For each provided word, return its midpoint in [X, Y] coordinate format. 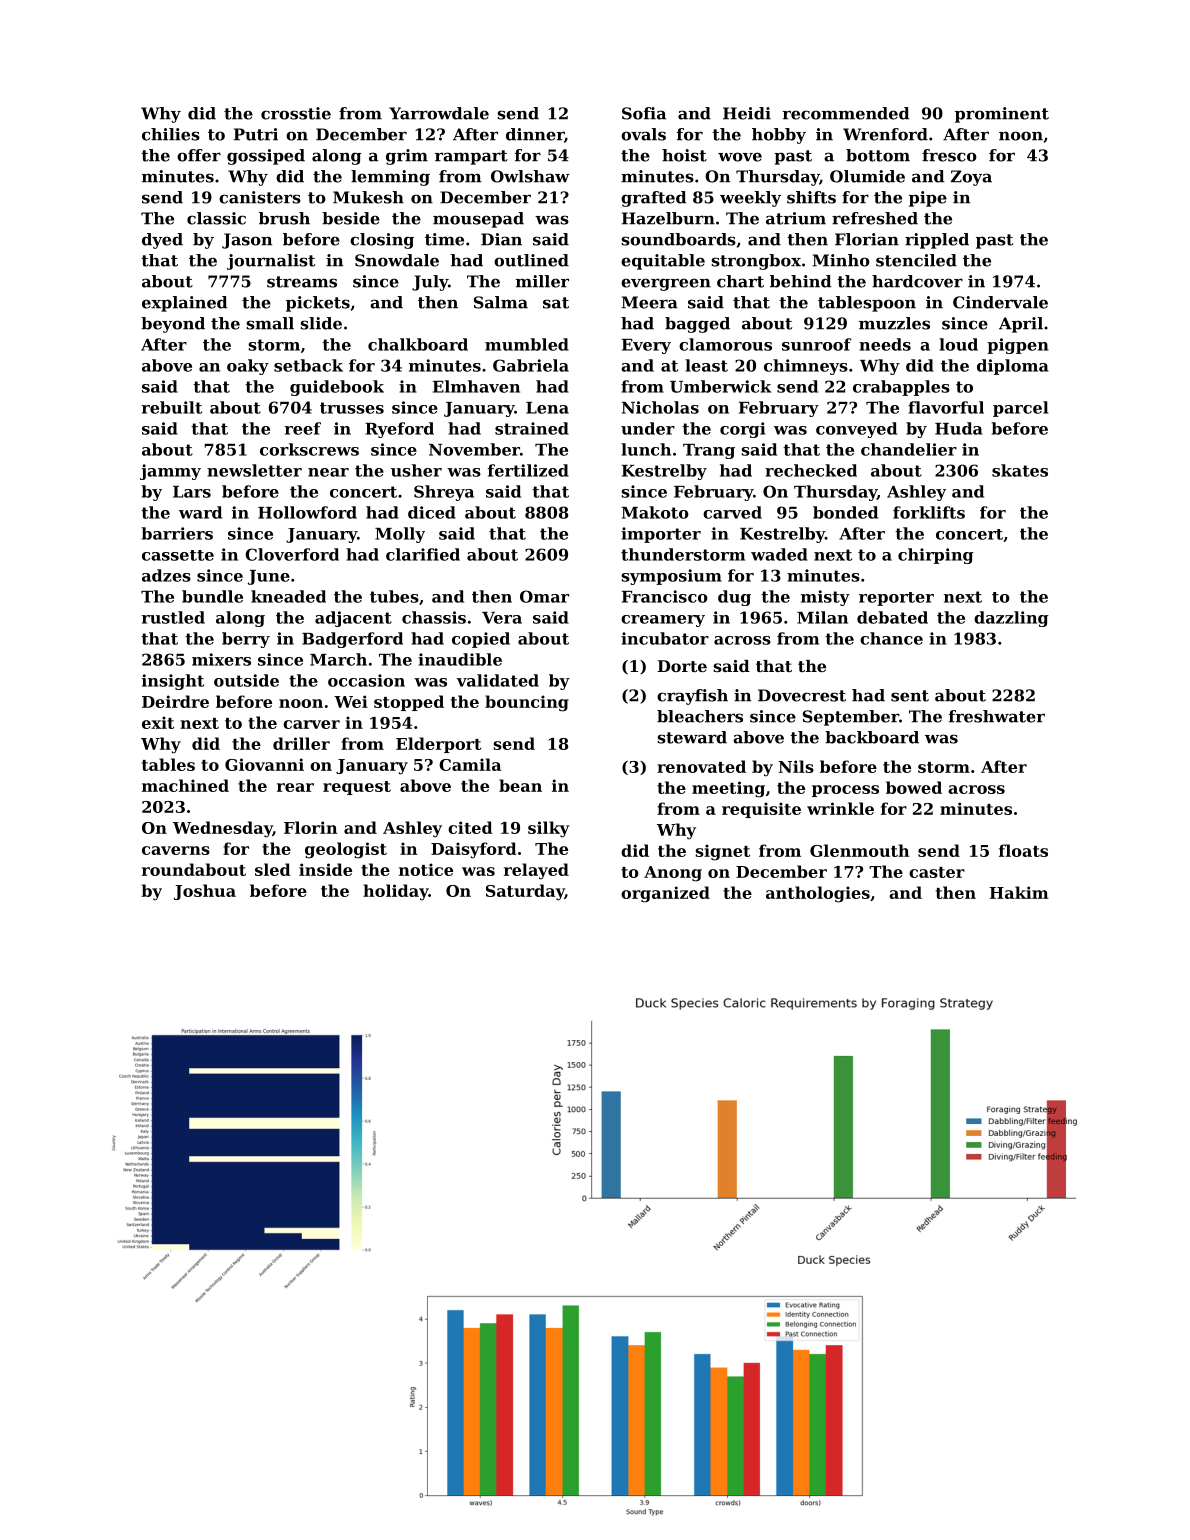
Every [646, 346]
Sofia [644, 113]
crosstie [296, 113]
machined [185, 785]
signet [722, 852]
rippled [937, 241]
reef [303, 428]
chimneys [806, 367]
